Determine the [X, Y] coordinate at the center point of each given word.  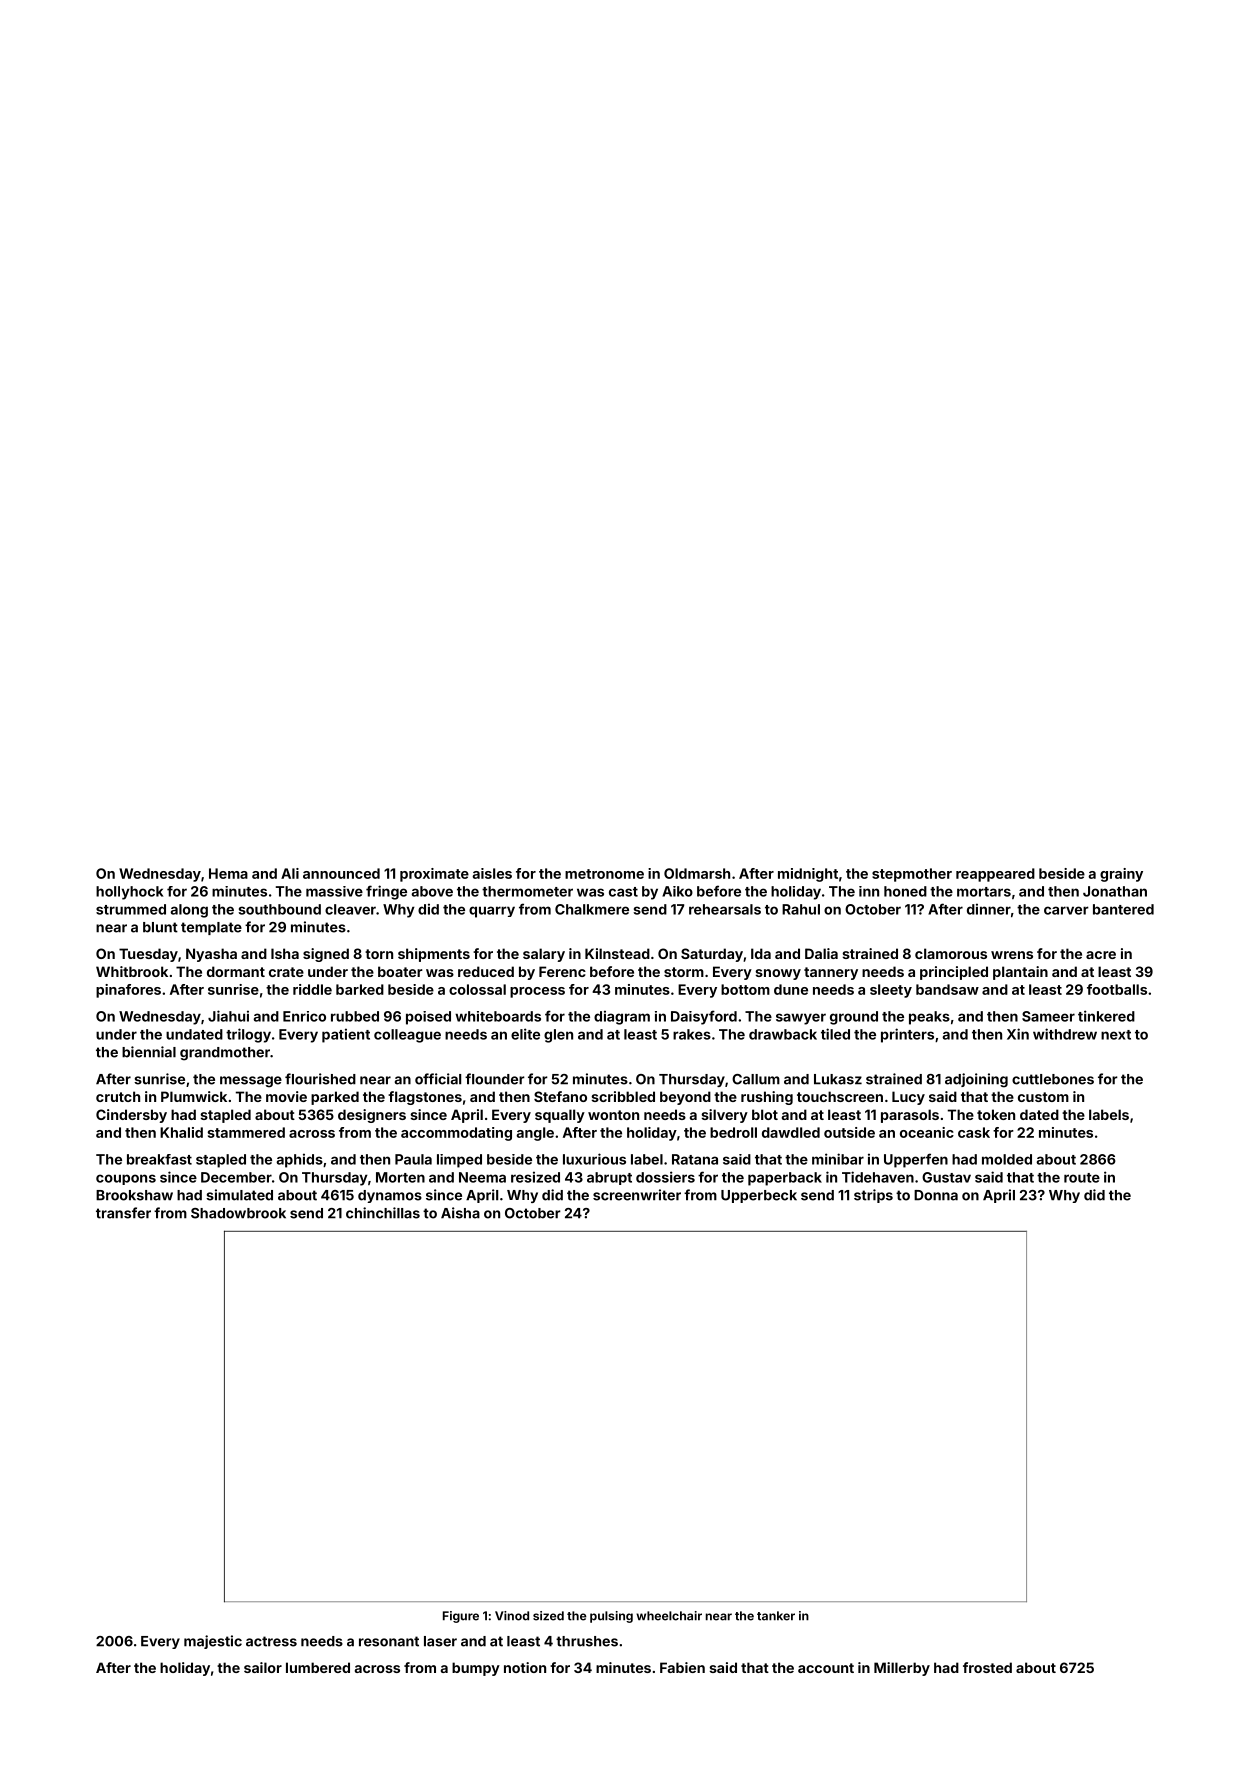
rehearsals [725, 909]
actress [271, 1641]
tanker [776, 1616]
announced [341, 873]
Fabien [682, 1667]
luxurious [594, 1159]
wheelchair [669, 1616]
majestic [213, 1642]
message [251, 1082]
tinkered [1106, 1016]
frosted [987, 1667]
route [1082, 1178]
